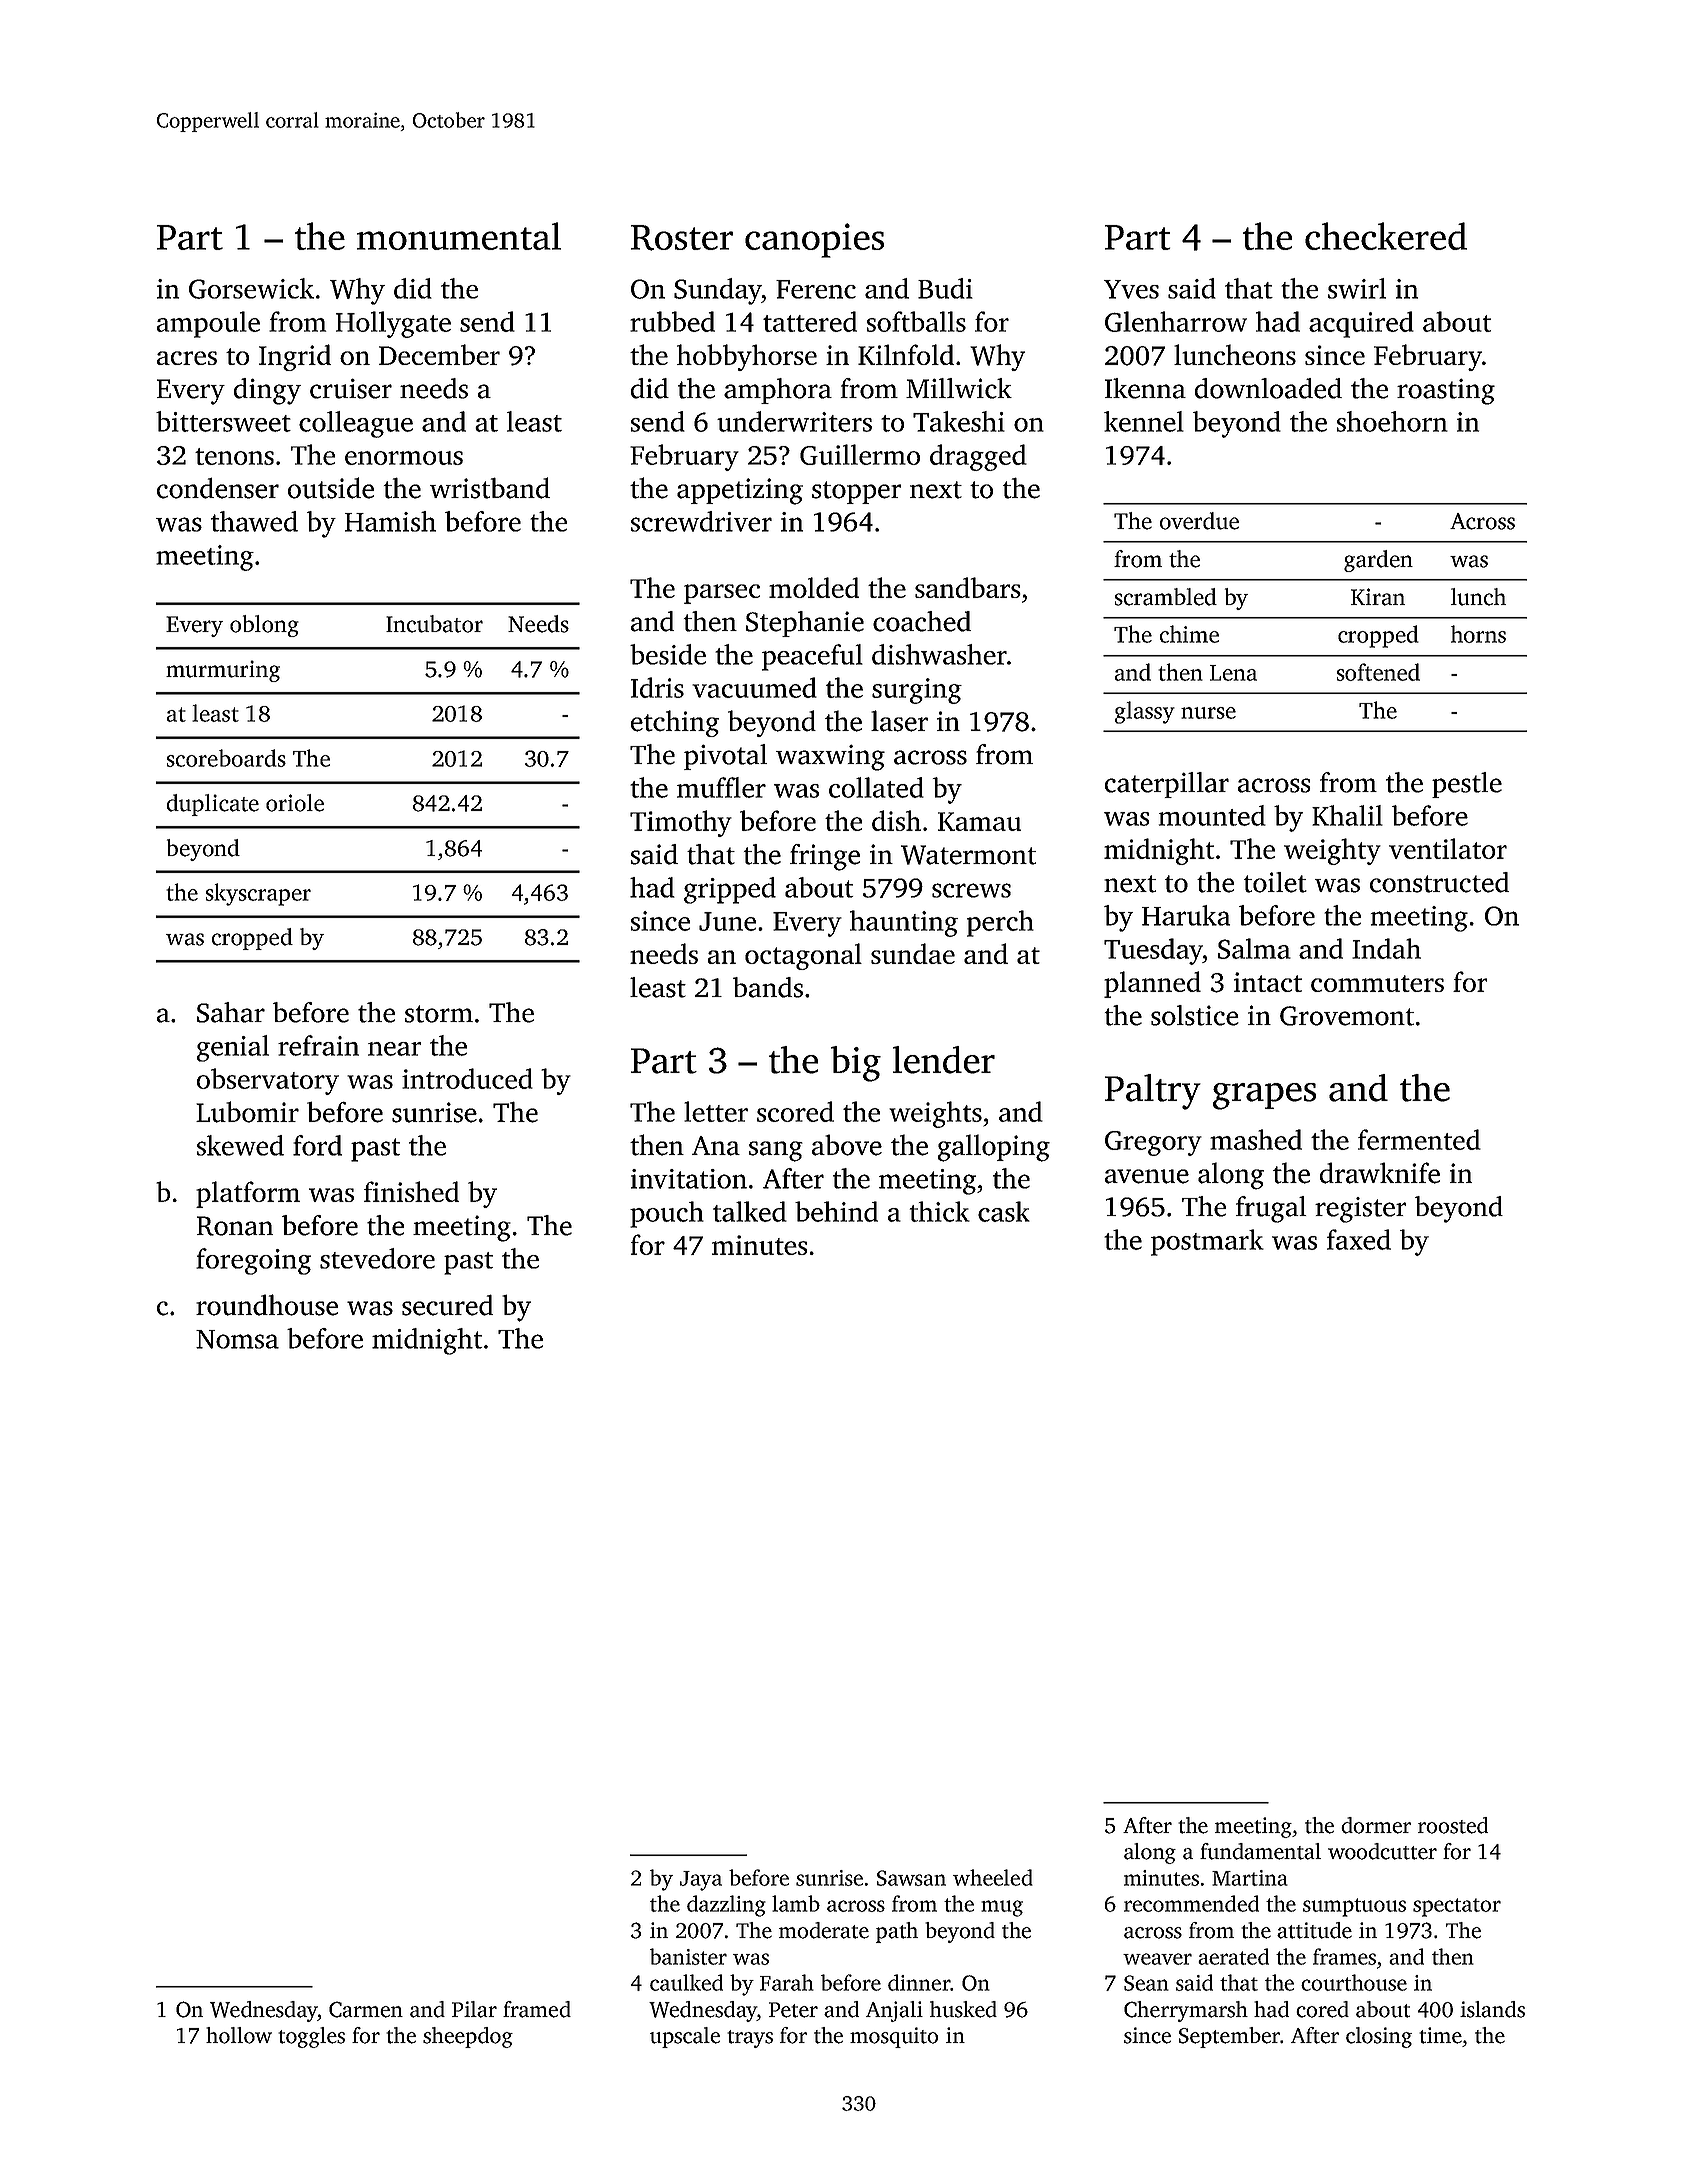 This image has height=2178, width=1683. What do you see at coordinates (1392, 421) in the image?
I see `shoehorn` at bounding box center [1392, 421].
